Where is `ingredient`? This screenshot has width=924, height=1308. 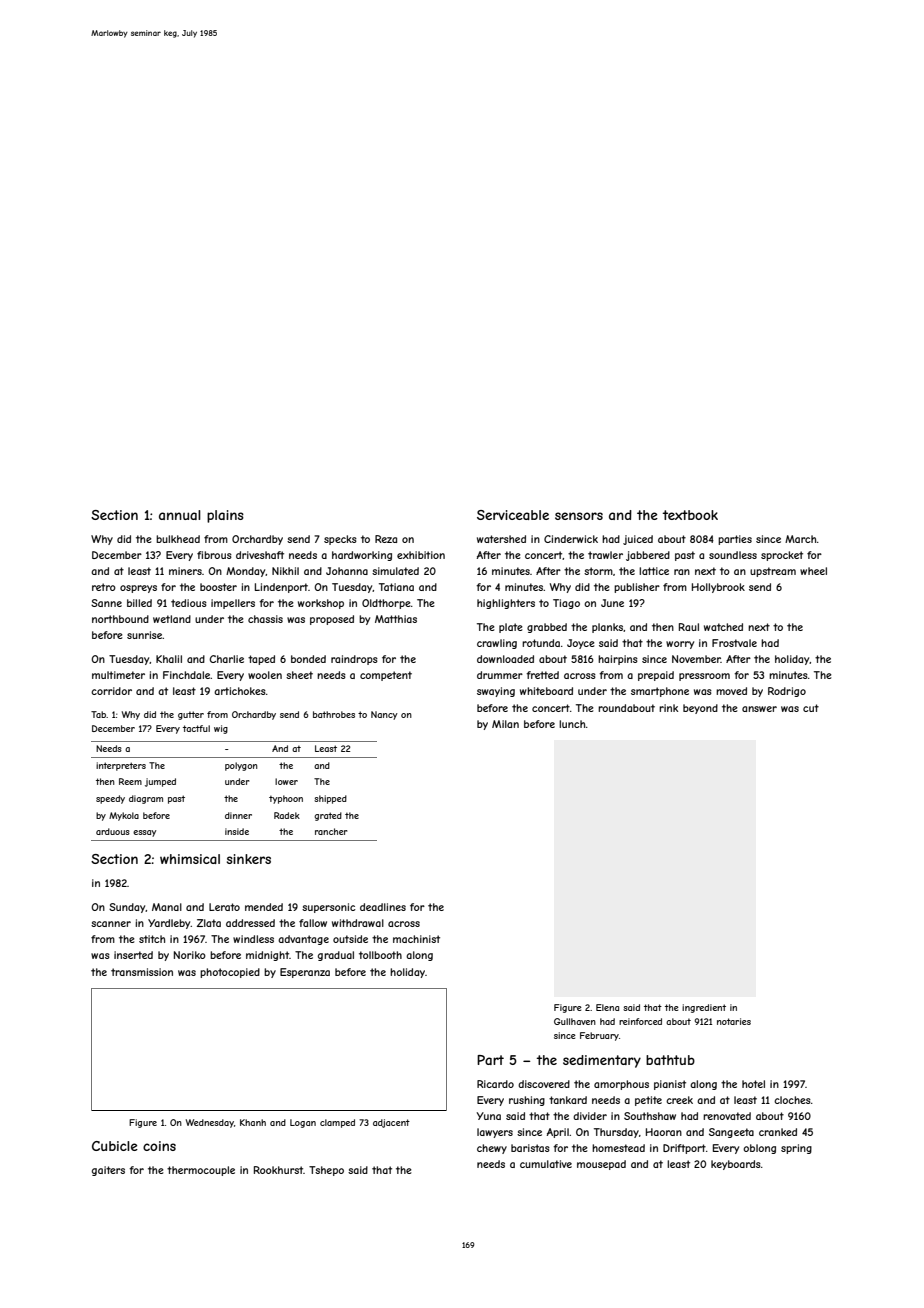 ingredient is located at coordinates (704, 1008).
